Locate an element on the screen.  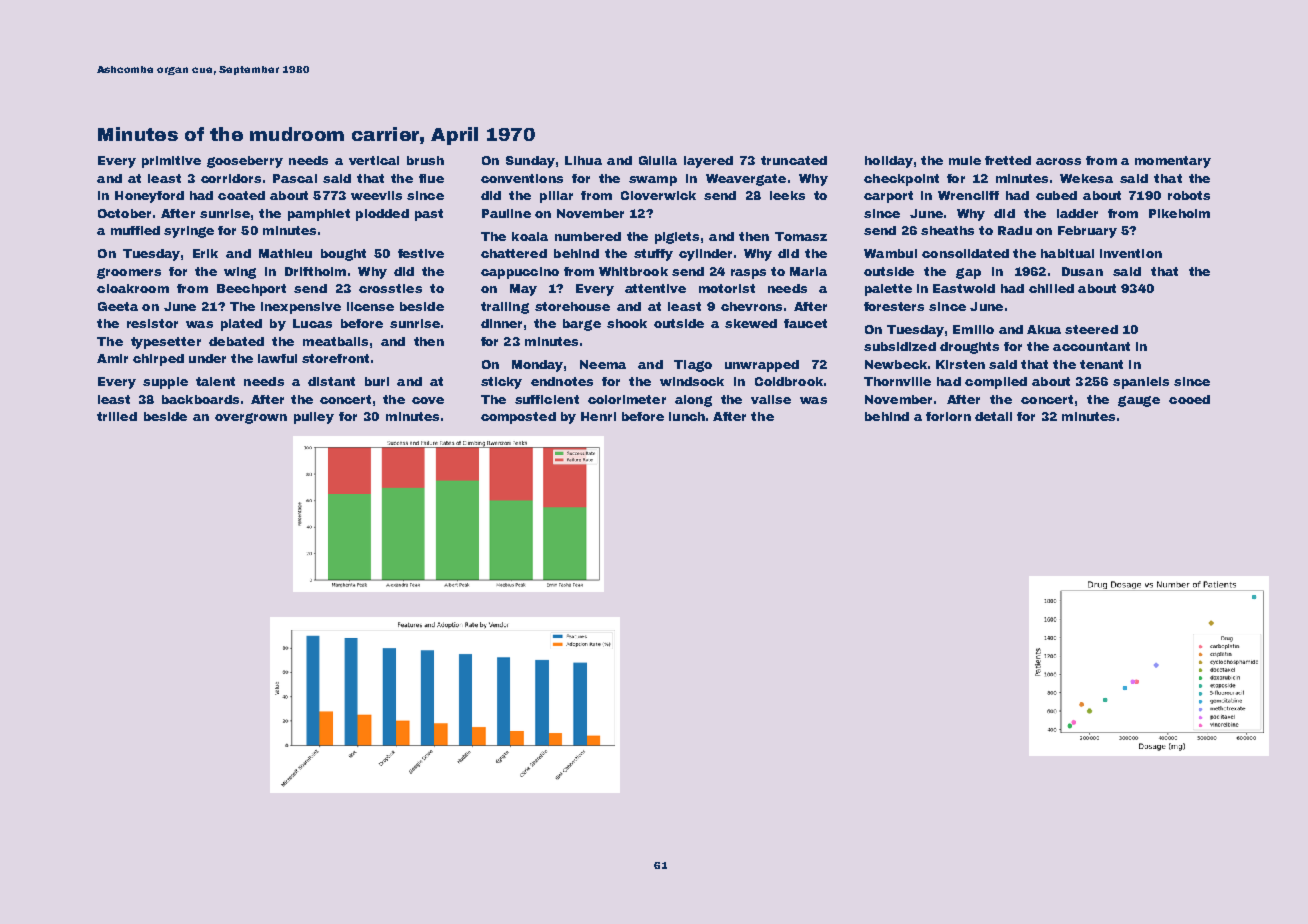
invention is located at coordinates (1131, 253).
